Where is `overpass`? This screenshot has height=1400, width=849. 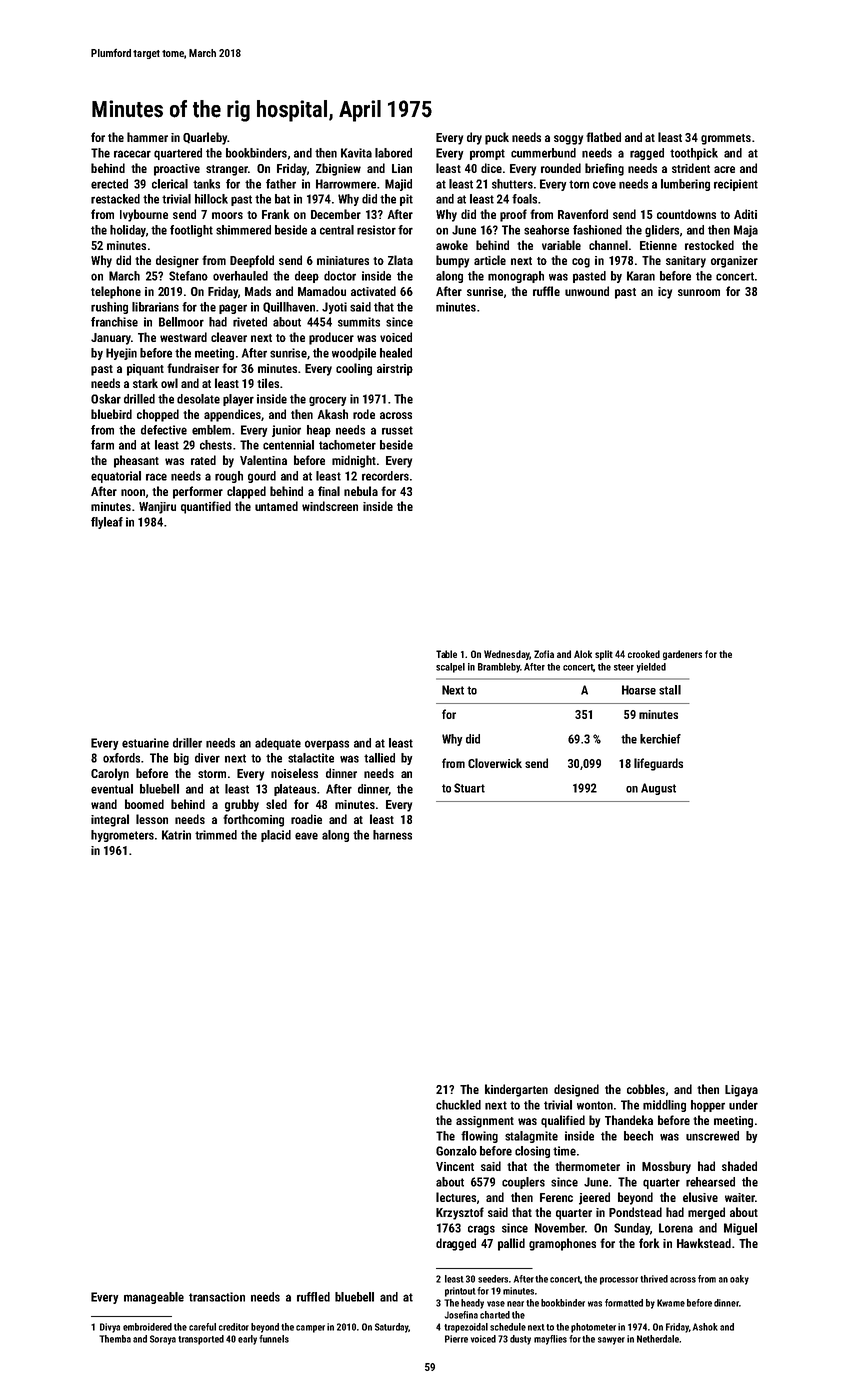 overpass is located at coordinates (327, 745).
